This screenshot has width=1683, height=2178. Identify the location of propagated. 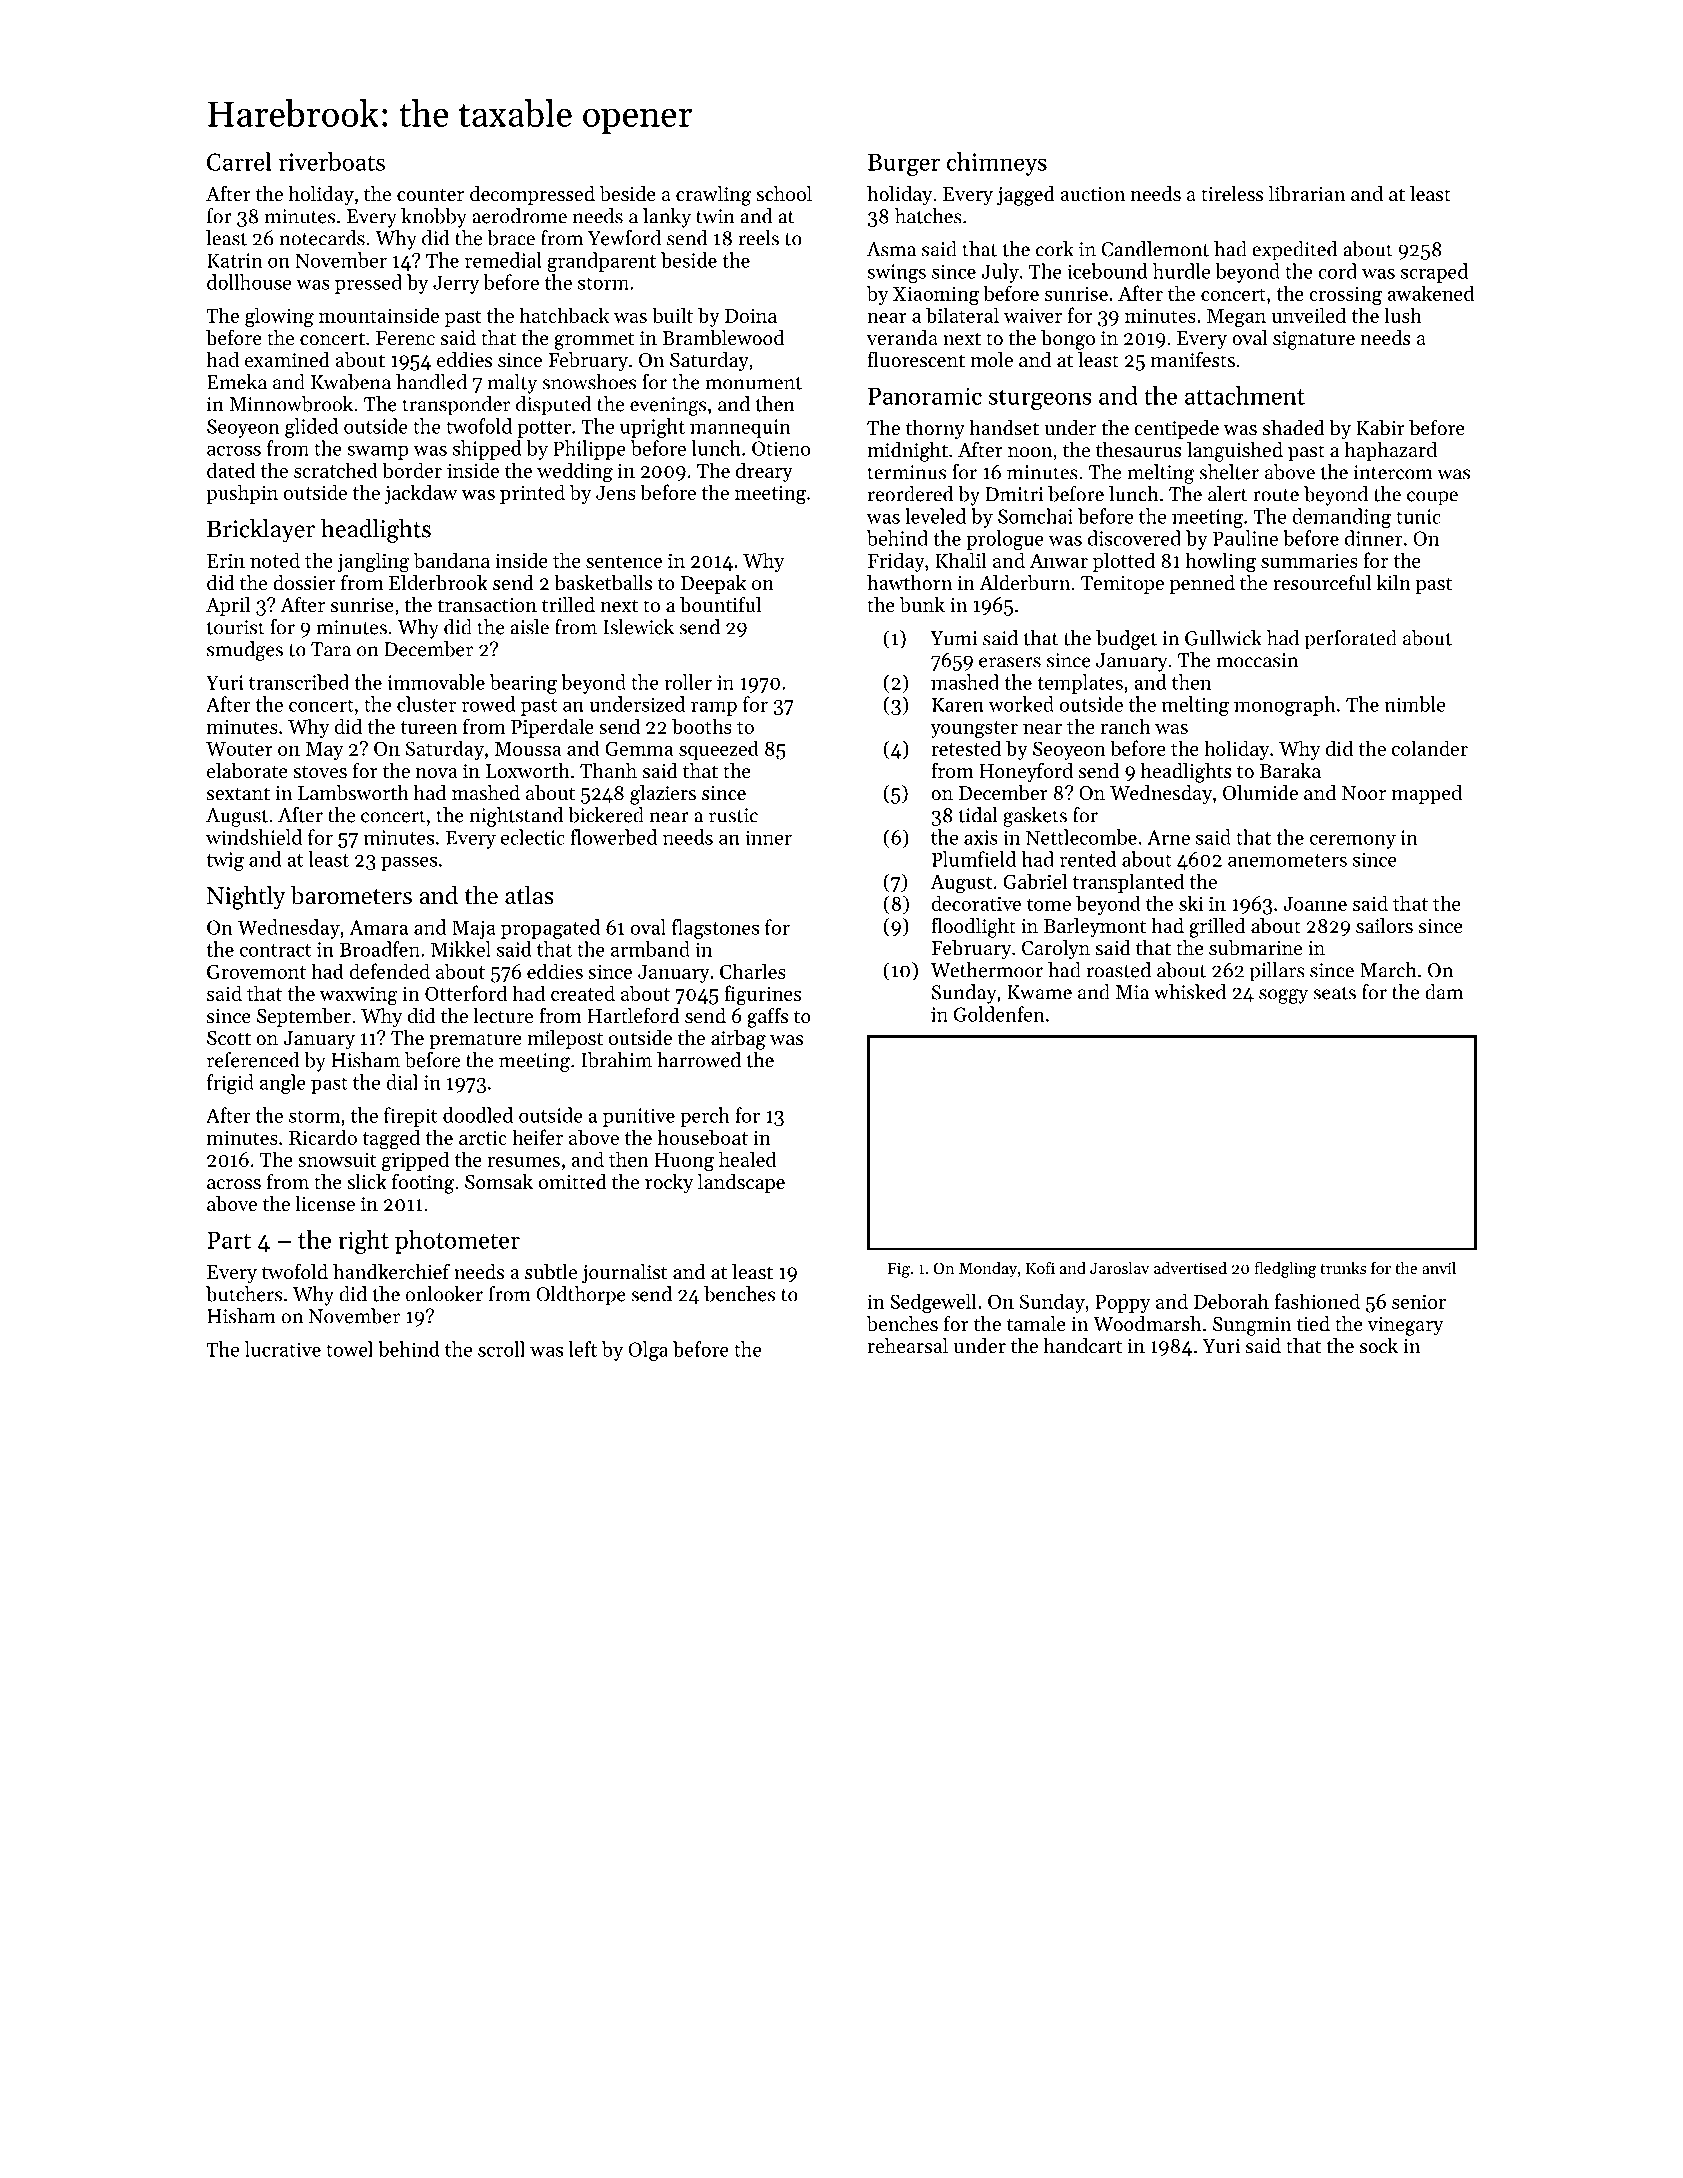
(550, 929).
